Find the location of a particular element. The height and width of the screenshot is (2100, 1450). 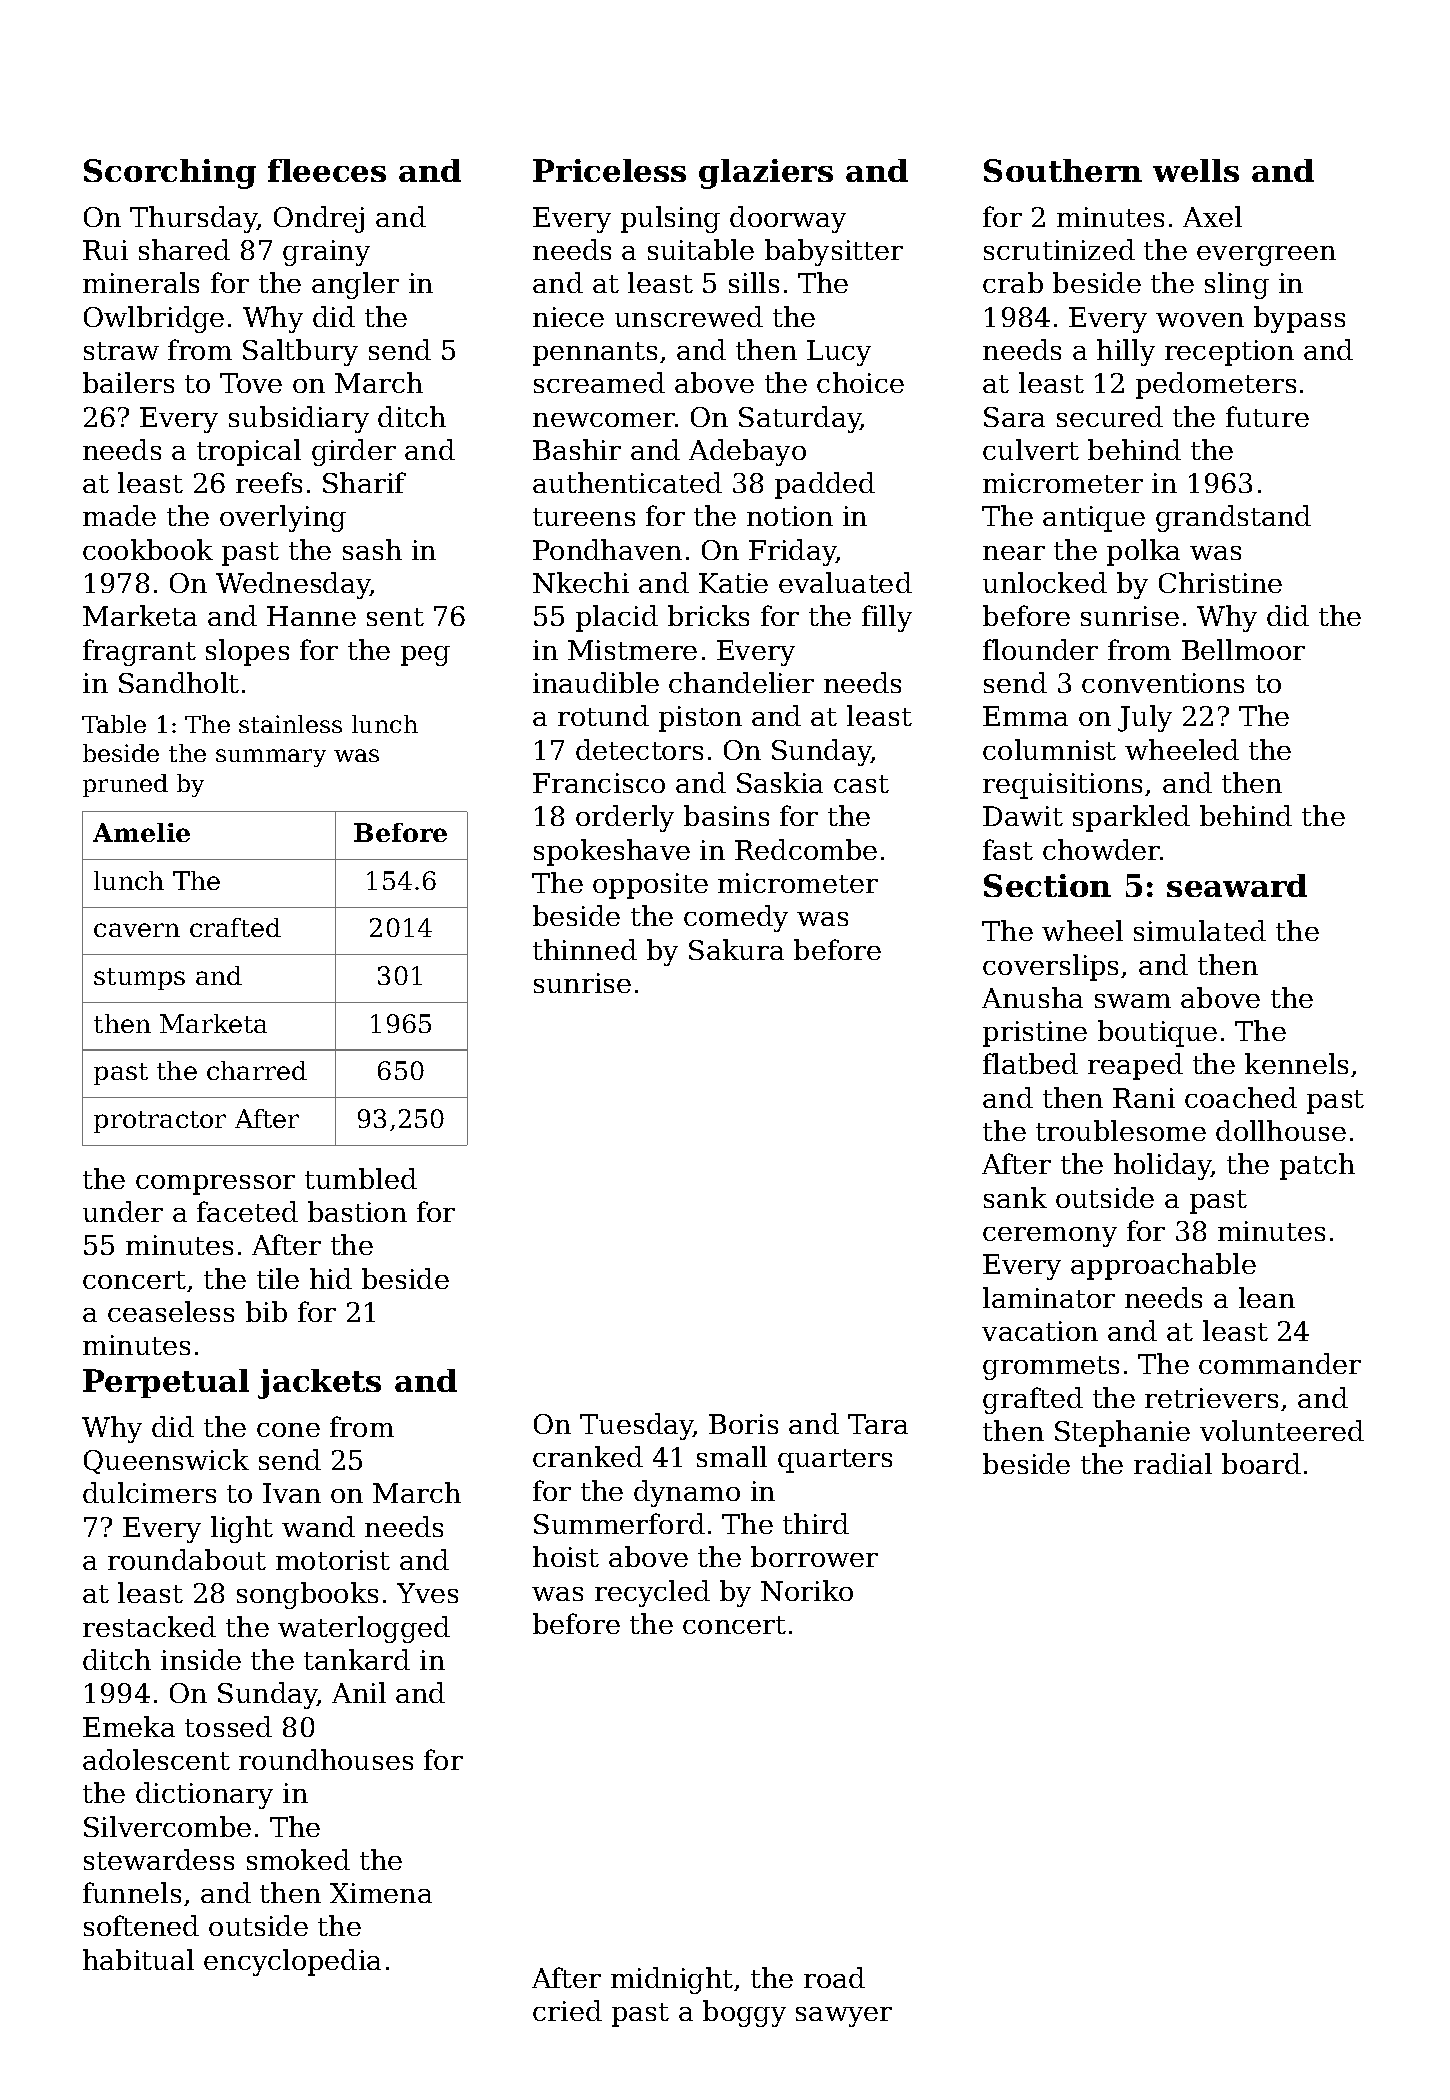

Redcombe is located at coordinates (806, 849).
